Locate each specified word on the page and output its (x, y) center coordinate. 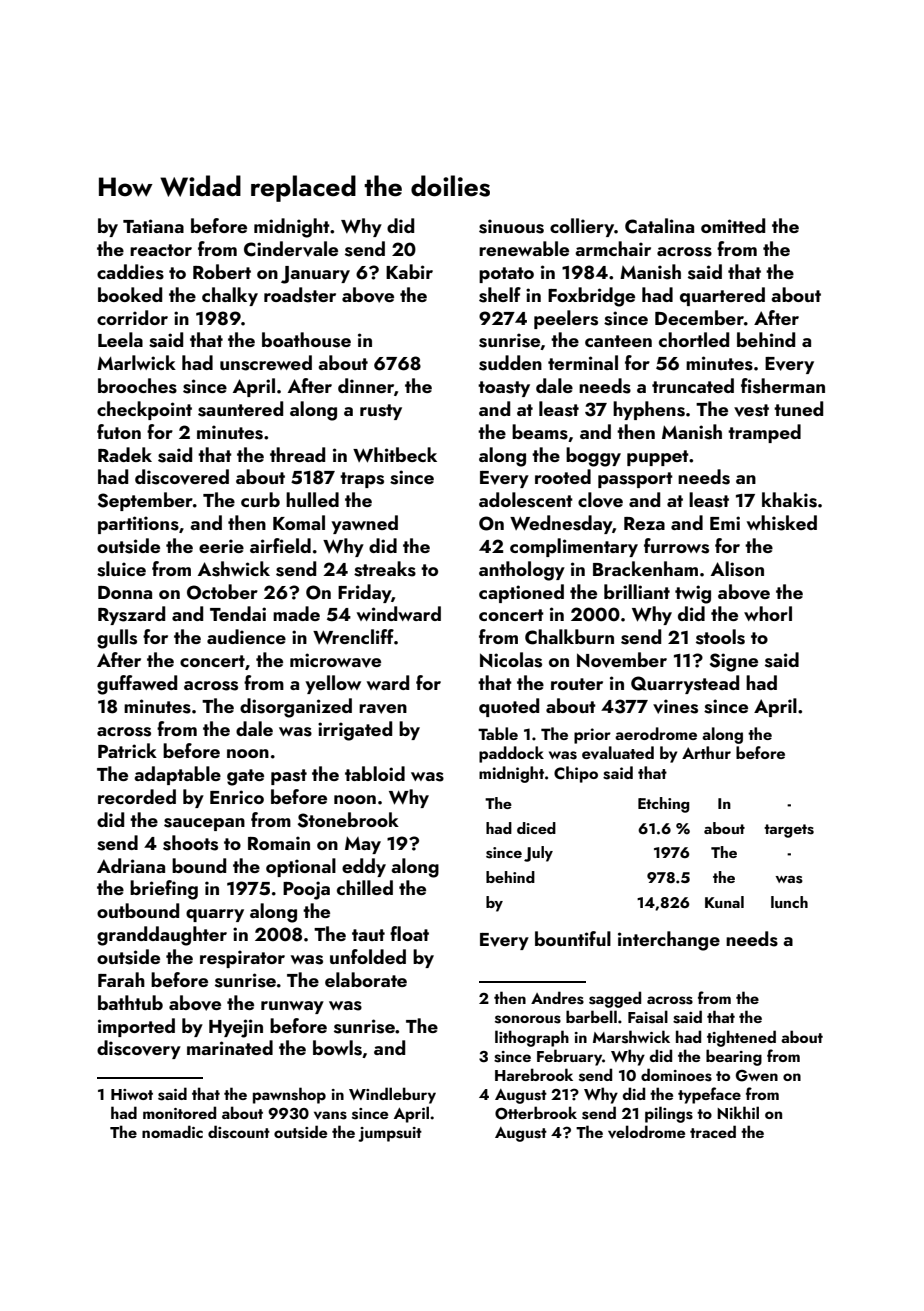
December (699, 317)
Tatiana (153, 226)
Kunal (724, 902)
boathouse (306, 340)
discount (239, 1132)
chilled (365, 887)
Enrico (237, 797)
